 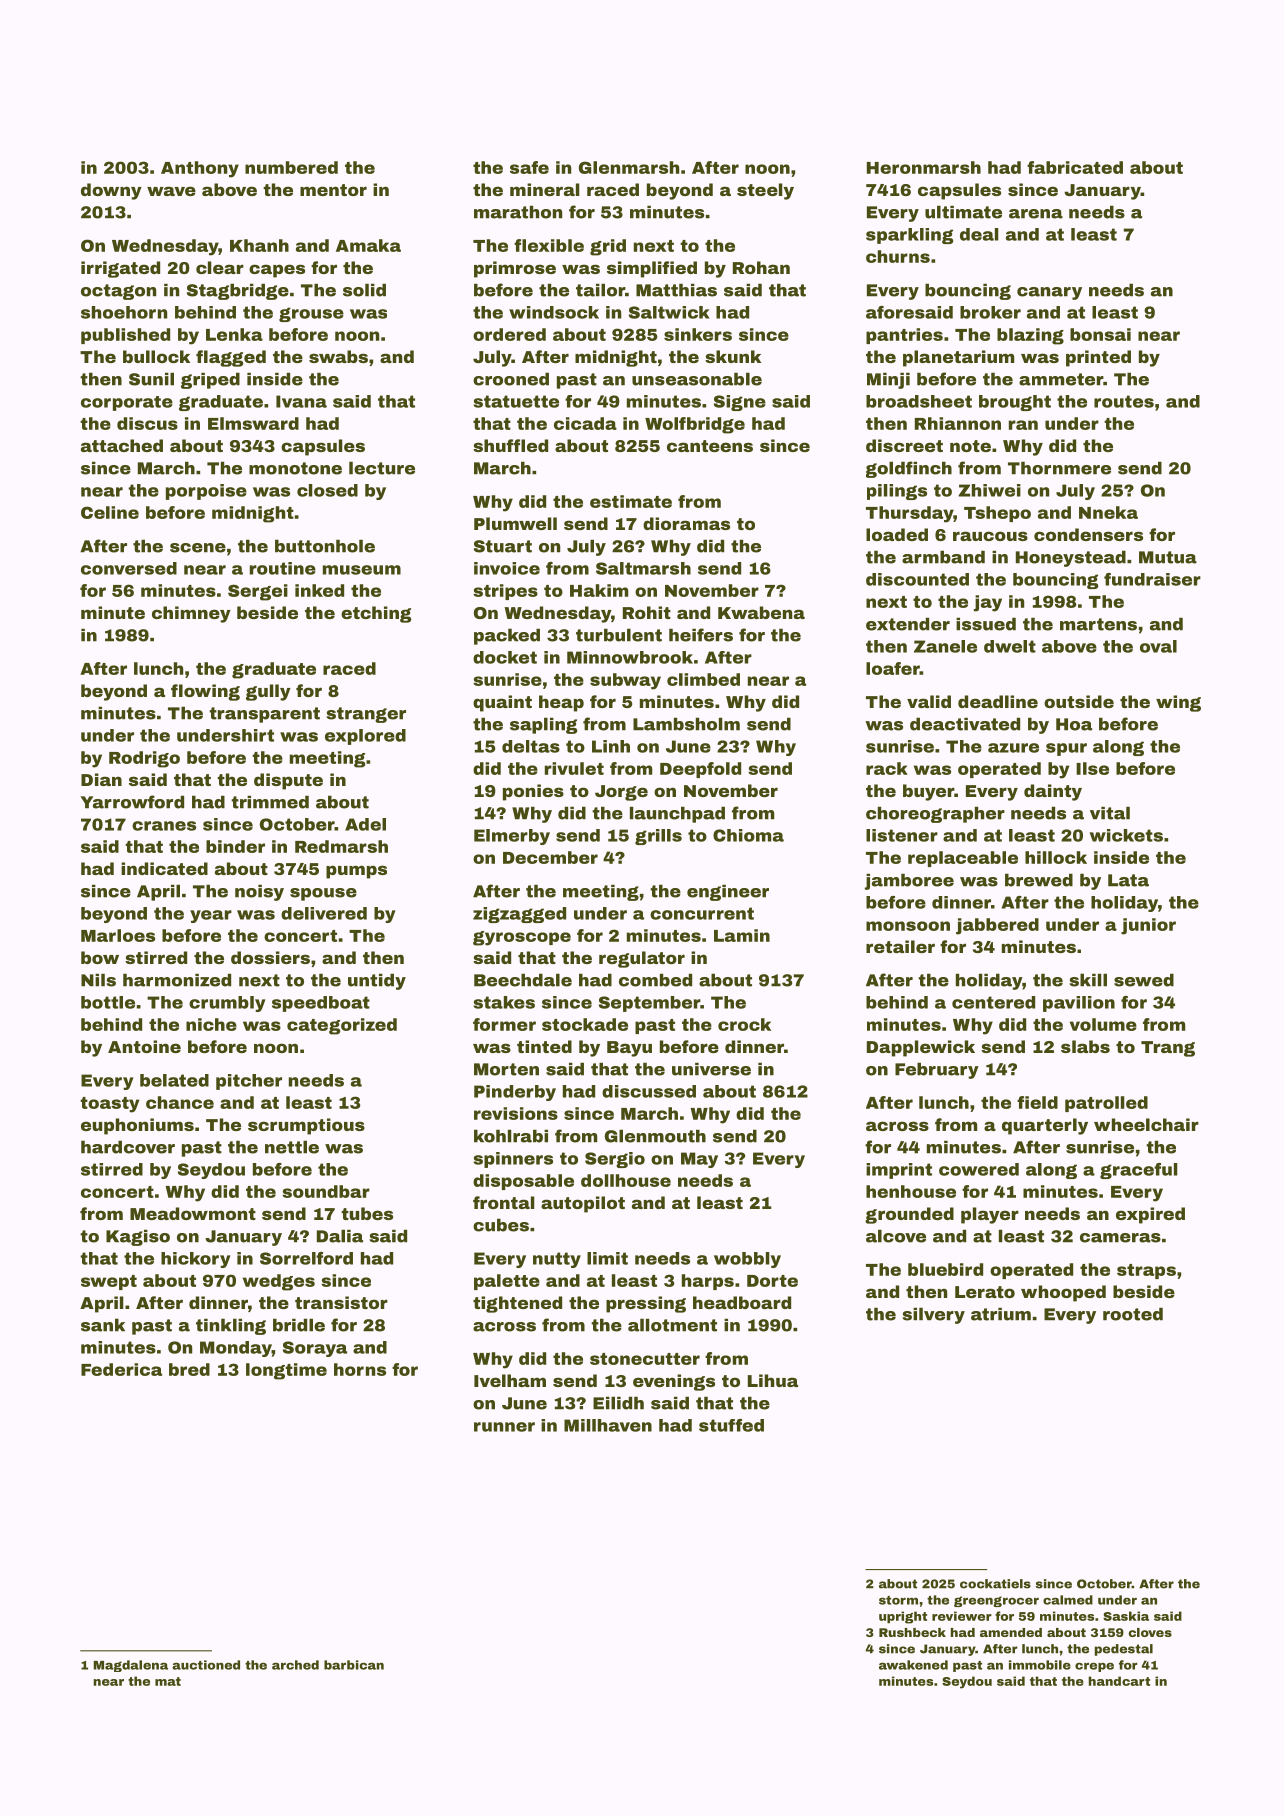 I want to click on stakes, so click(x=504, y=1002).
